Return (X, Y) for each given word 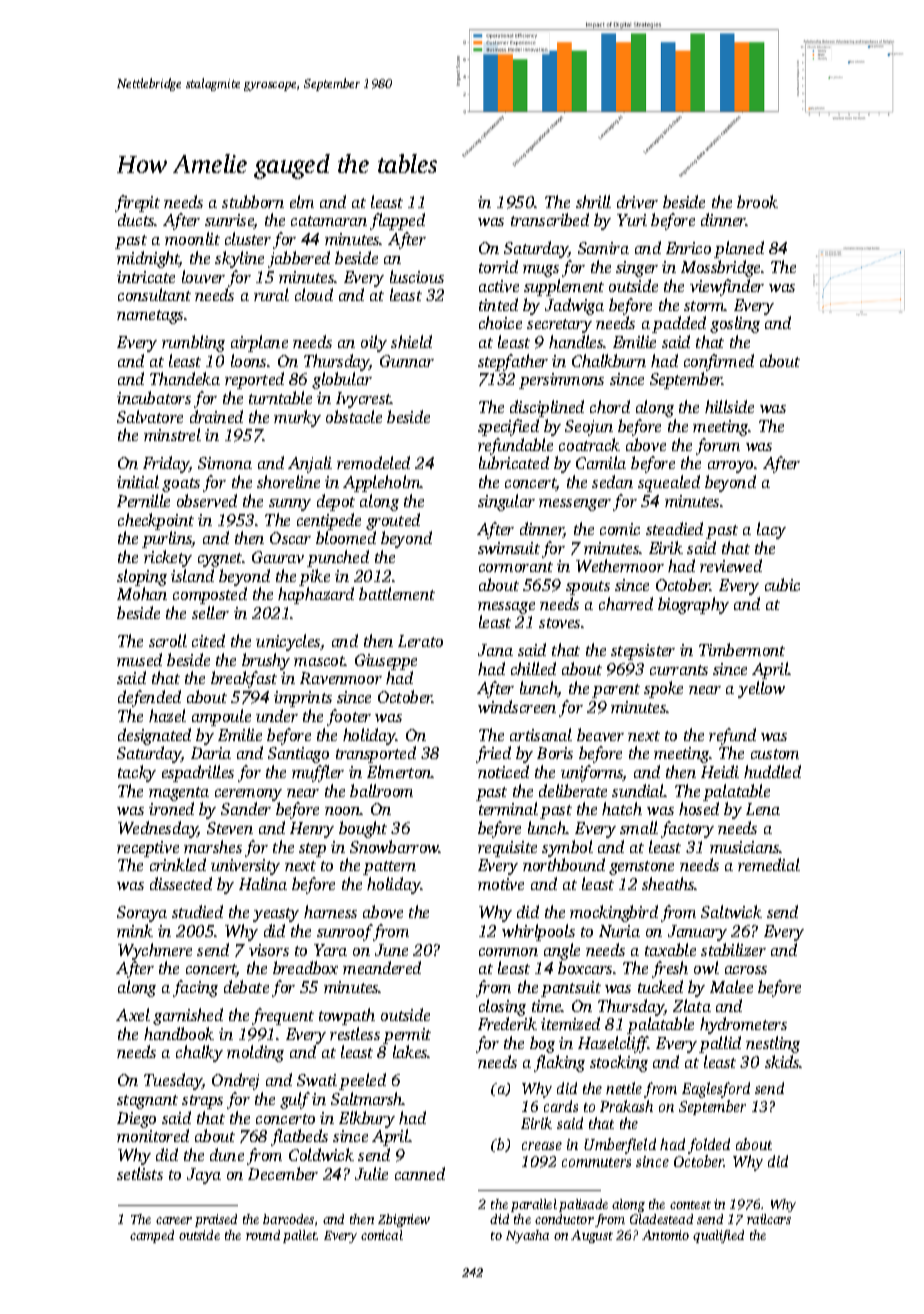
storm (704, 306)
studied (197, 911)
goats (181, 485)
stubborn (253, 201)
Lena (763, 809)
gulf (295, 1100)
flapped (397, 221)
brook (757, 201)
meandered (382, 967)
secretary (559, 326)
